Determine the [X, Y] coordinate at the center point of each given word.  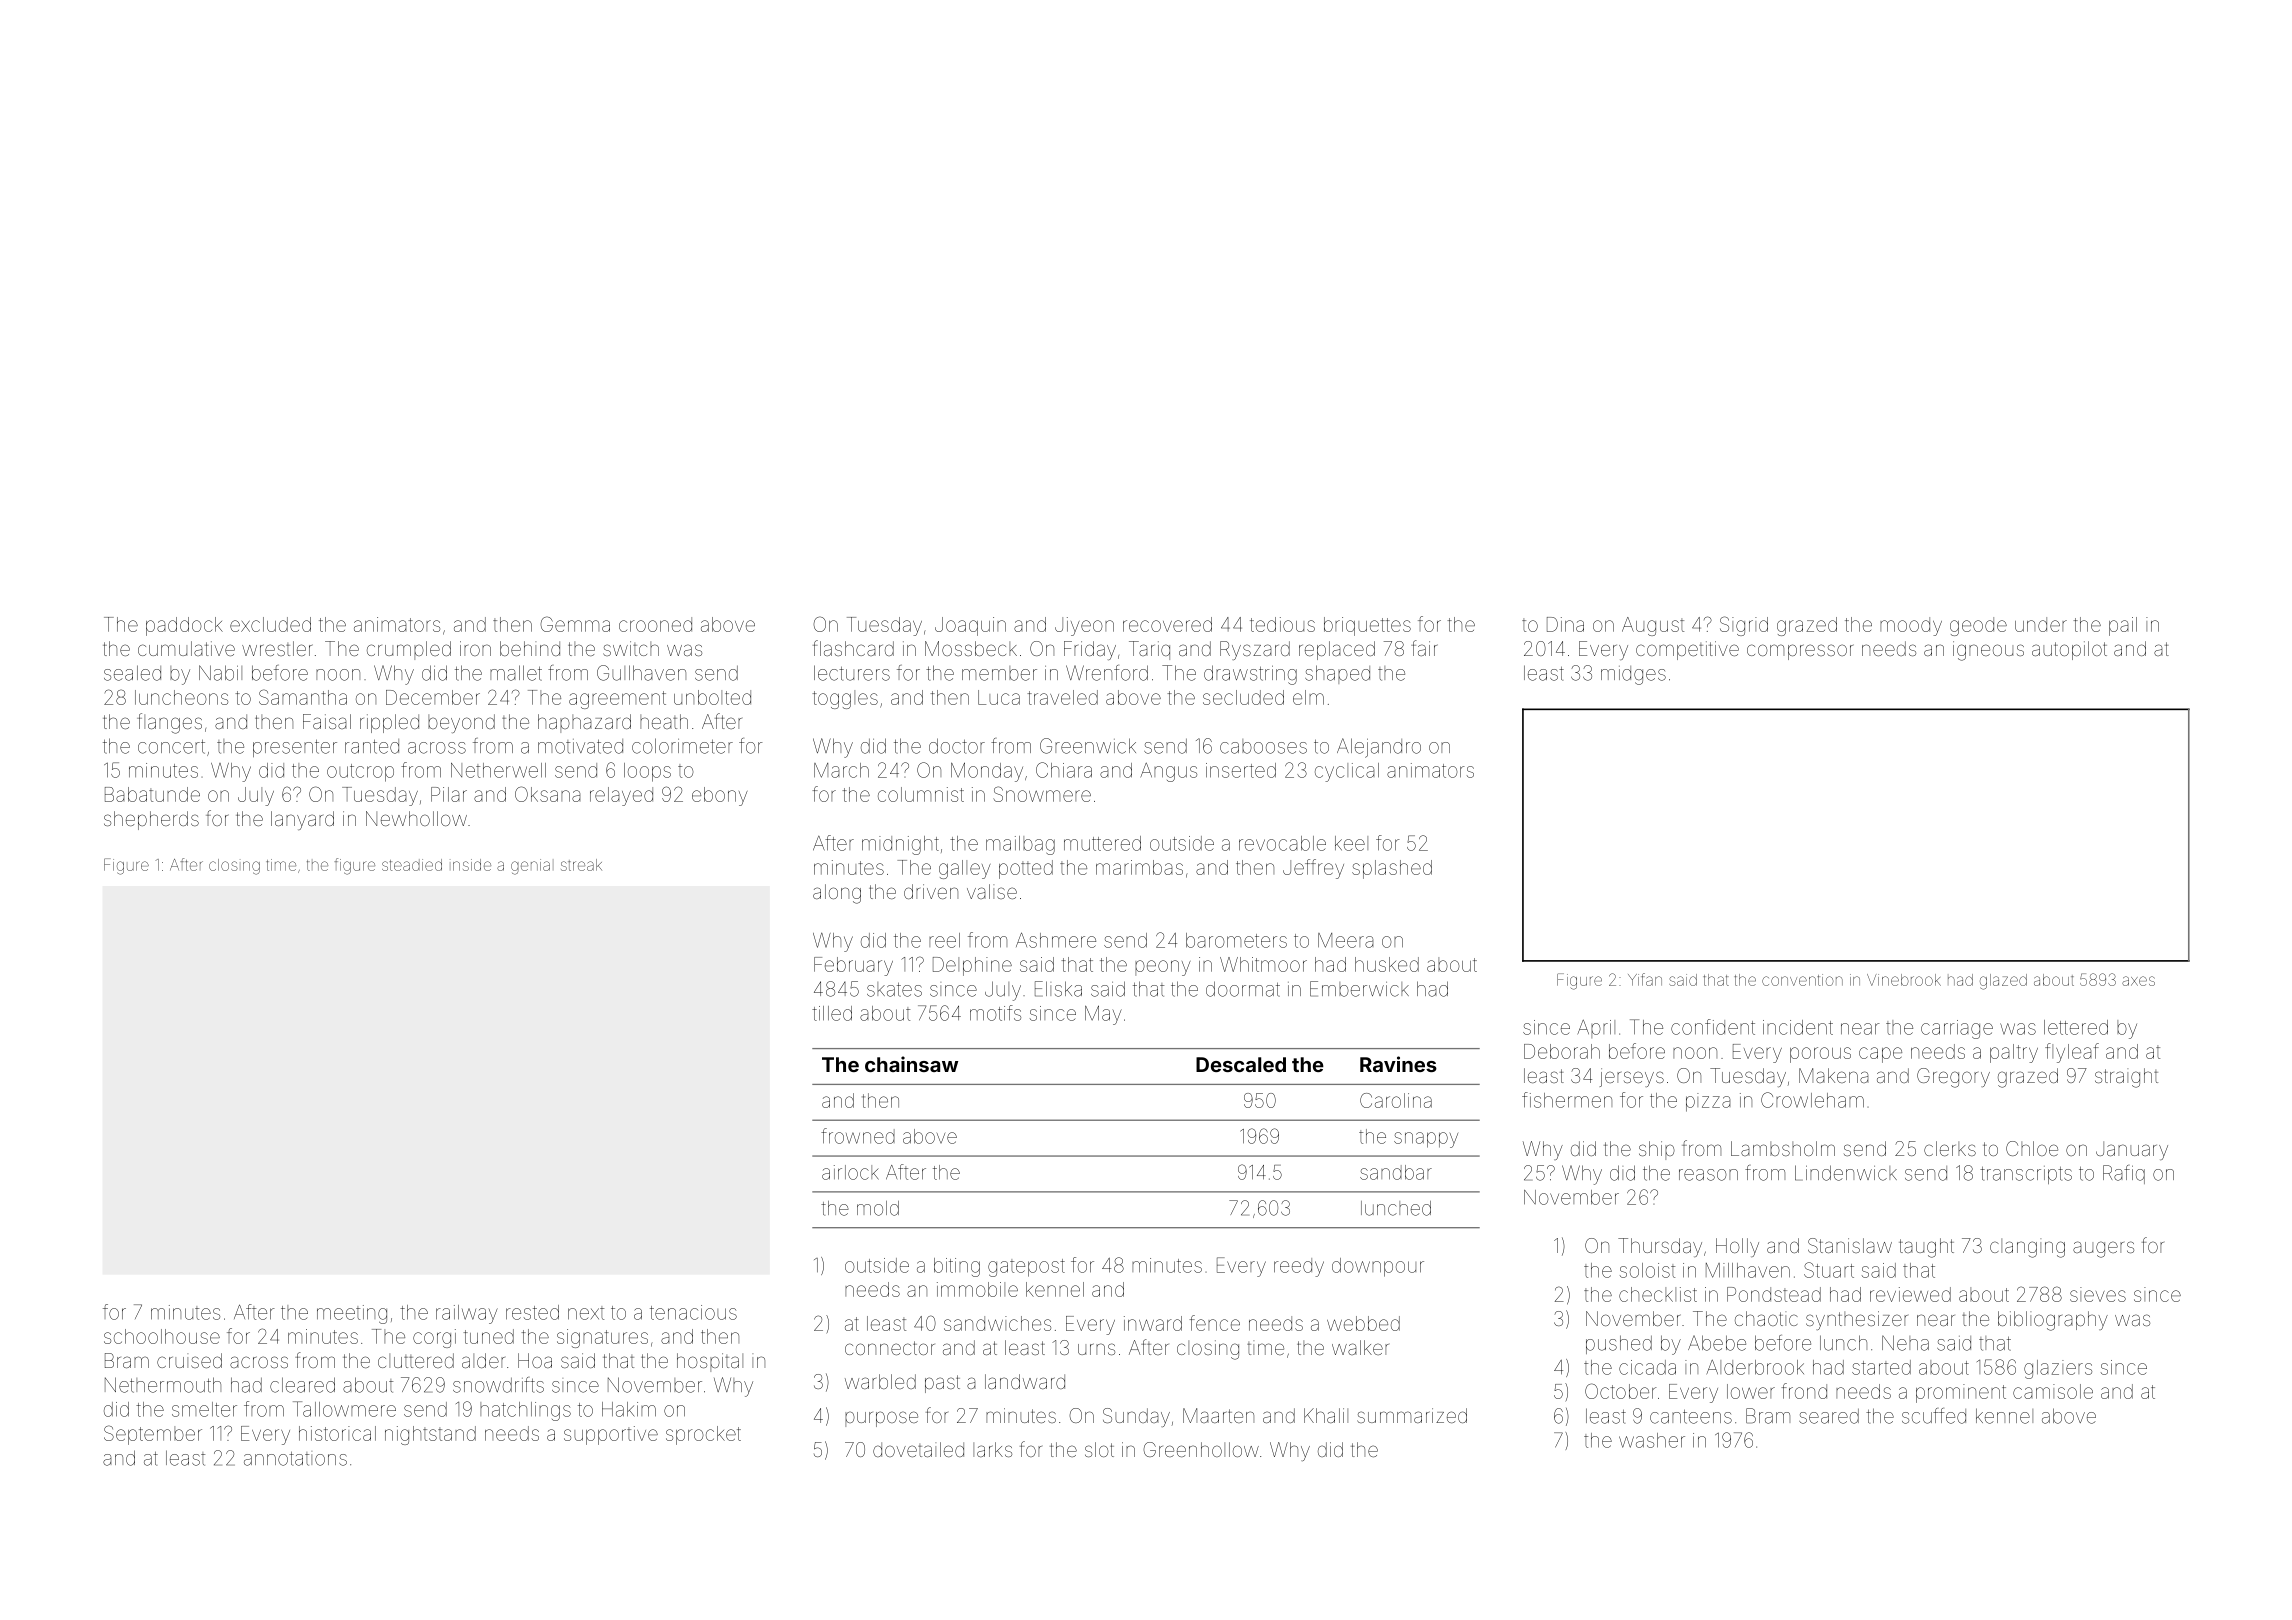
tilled [832, 1013]
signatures [602, 1338]
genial [530, 867]
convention [1802, 980]
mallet [516, 673]
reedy [1299, 1267]
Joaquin [970, 626]
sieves [2098, 1294]
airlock [850, 1172]
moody [1911, 626]
